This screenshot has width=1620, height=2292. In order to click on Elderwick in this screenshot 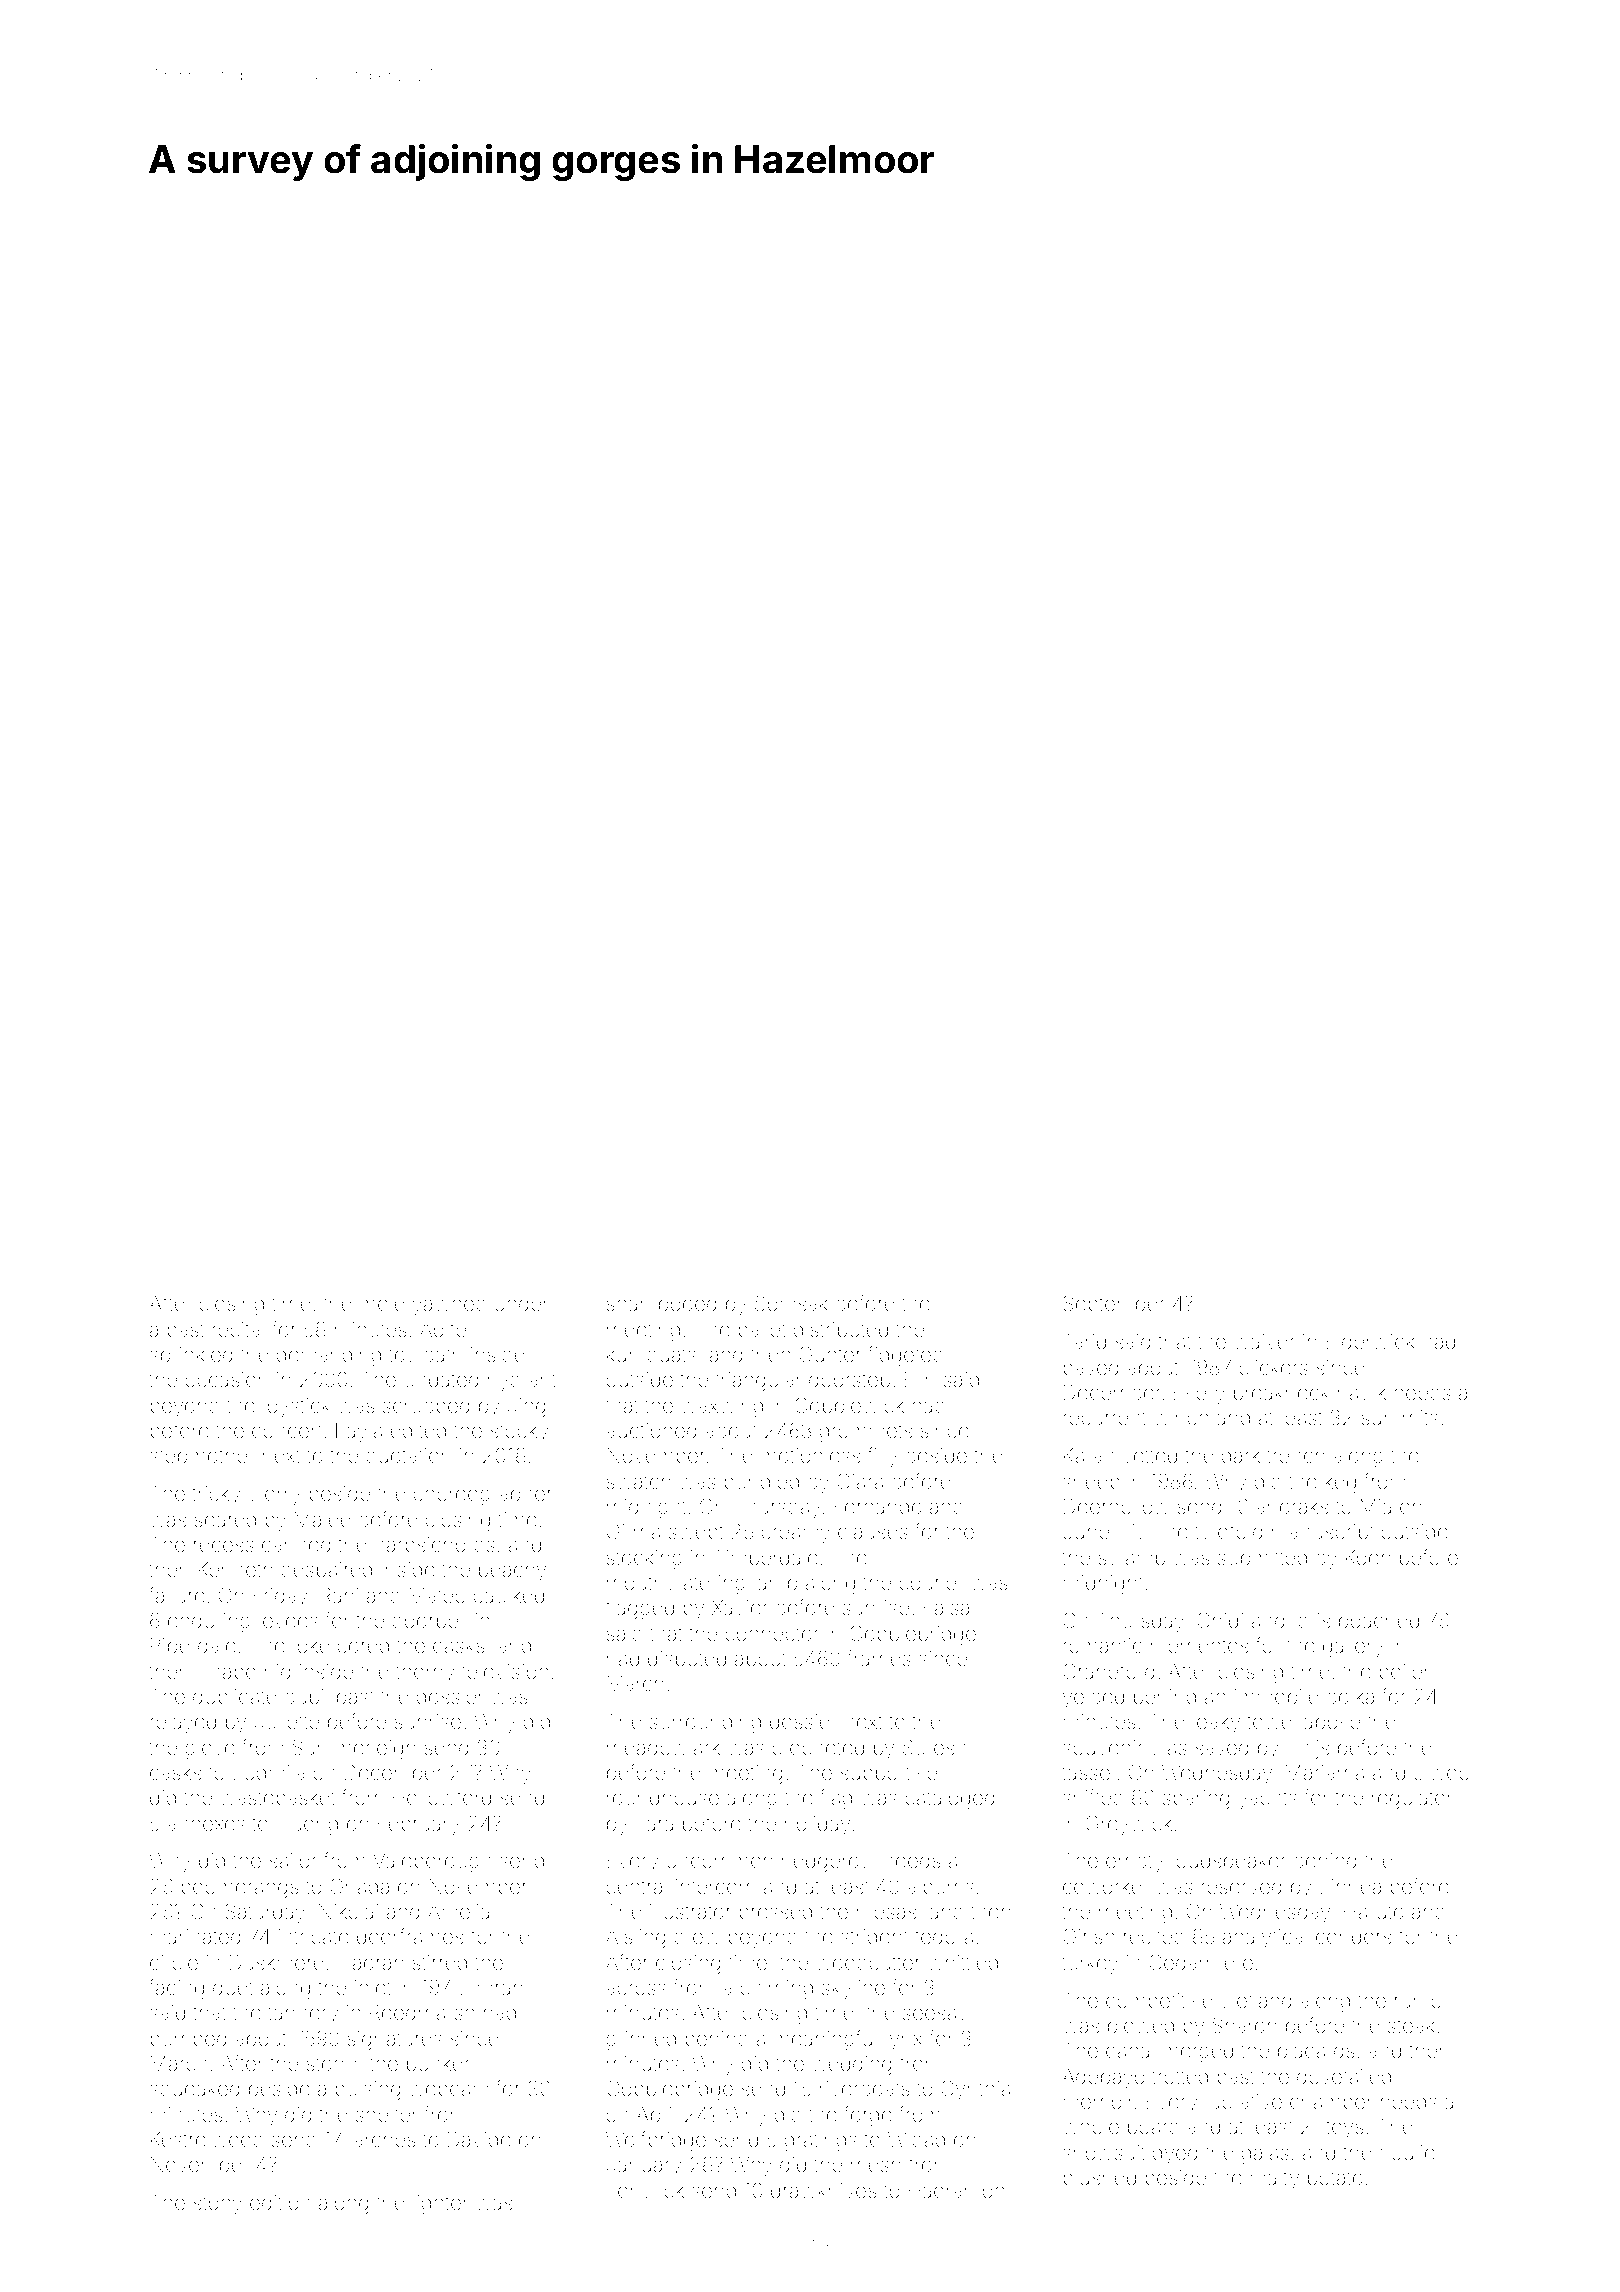, I will do `click(1370, 1341)`.
